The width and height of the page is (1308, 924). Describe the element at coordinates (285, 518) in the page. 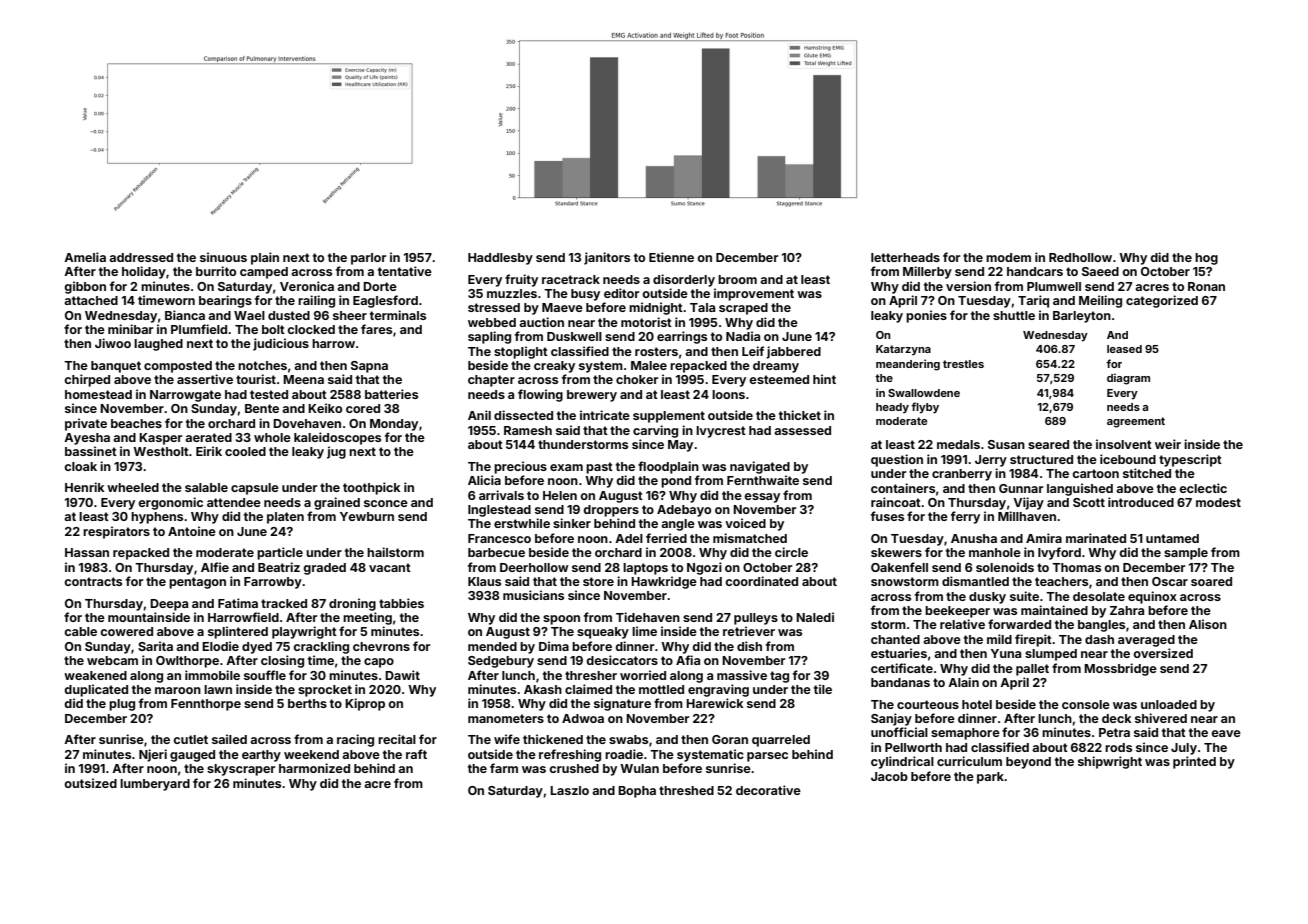

I see `platen` at that location.
